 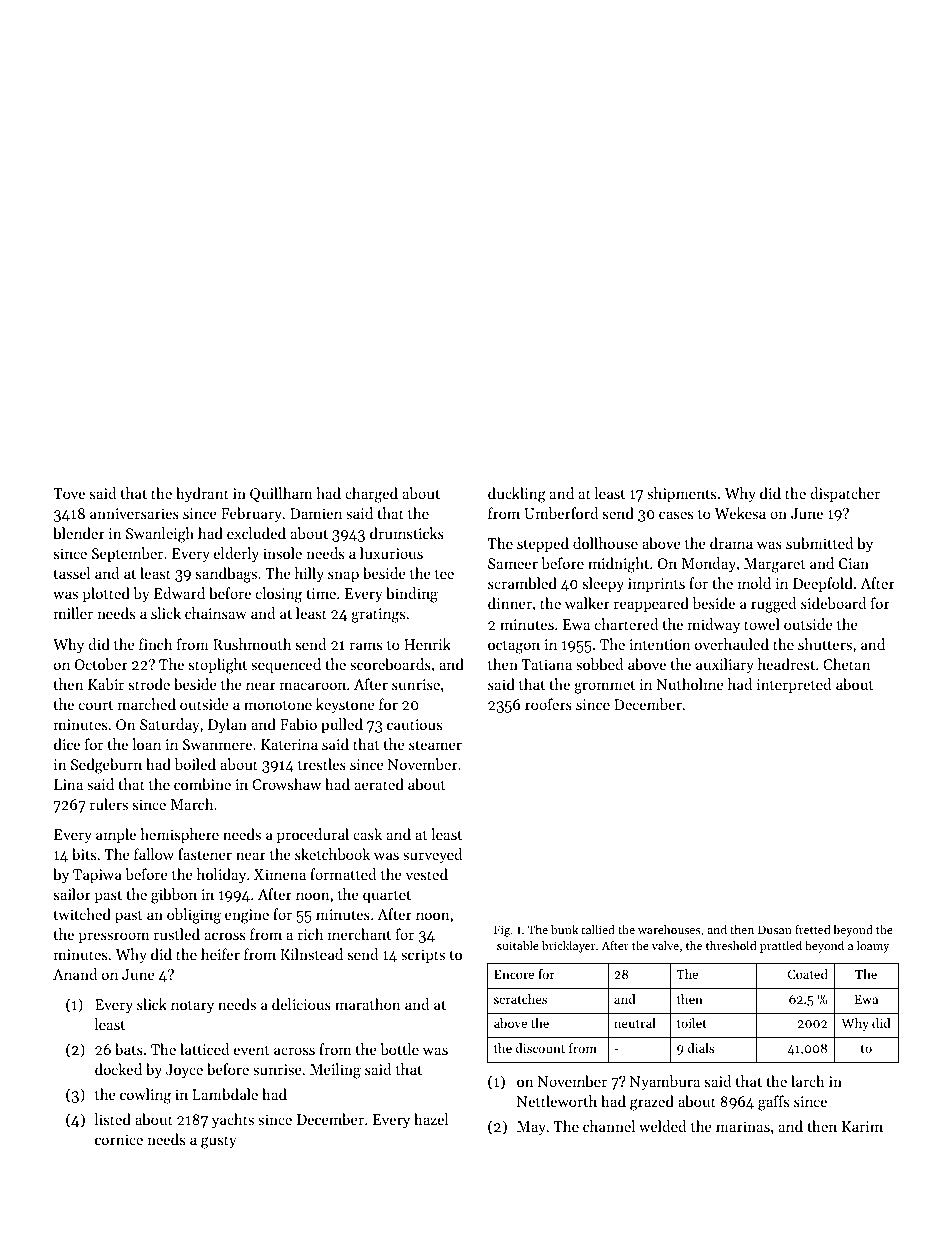 I want to click on Dusan, so click(x=775, y=929).
